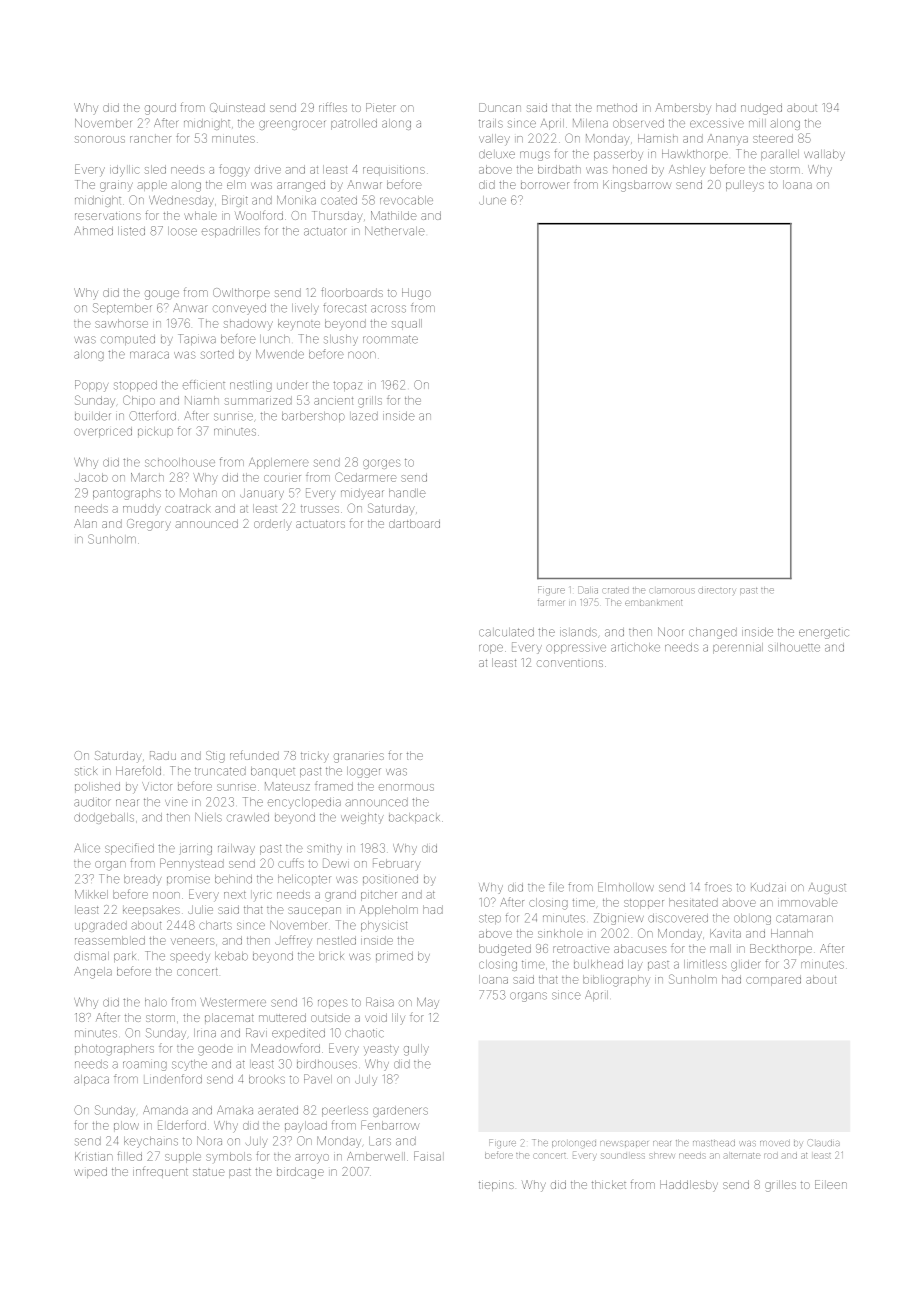 The image size is (924, 1308). What do you see at coordinates (718, 887) in the page?
I see `froes` at bounding box center [718, 887].
